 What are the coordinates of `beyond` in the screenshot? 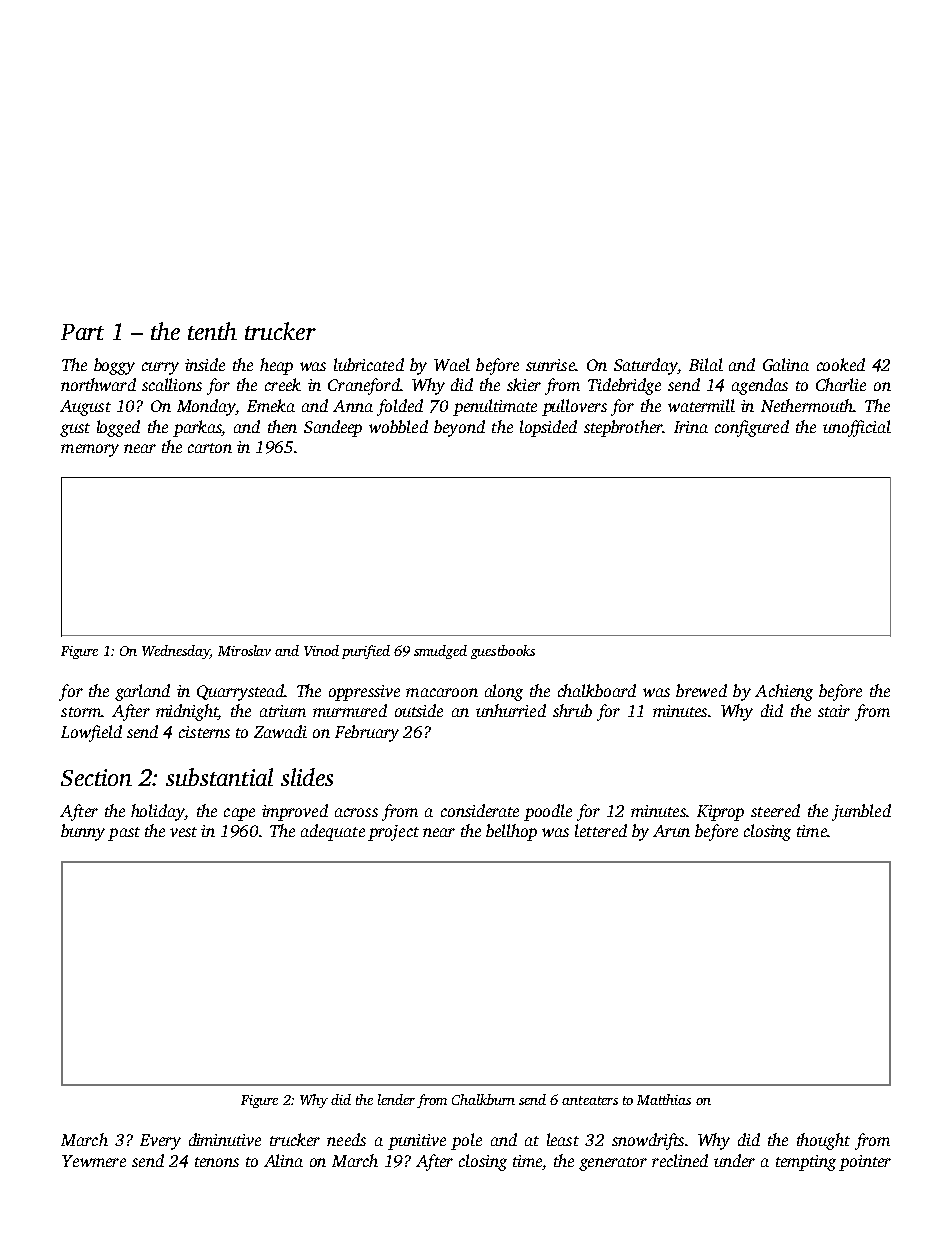 It's located at (459, 428).
